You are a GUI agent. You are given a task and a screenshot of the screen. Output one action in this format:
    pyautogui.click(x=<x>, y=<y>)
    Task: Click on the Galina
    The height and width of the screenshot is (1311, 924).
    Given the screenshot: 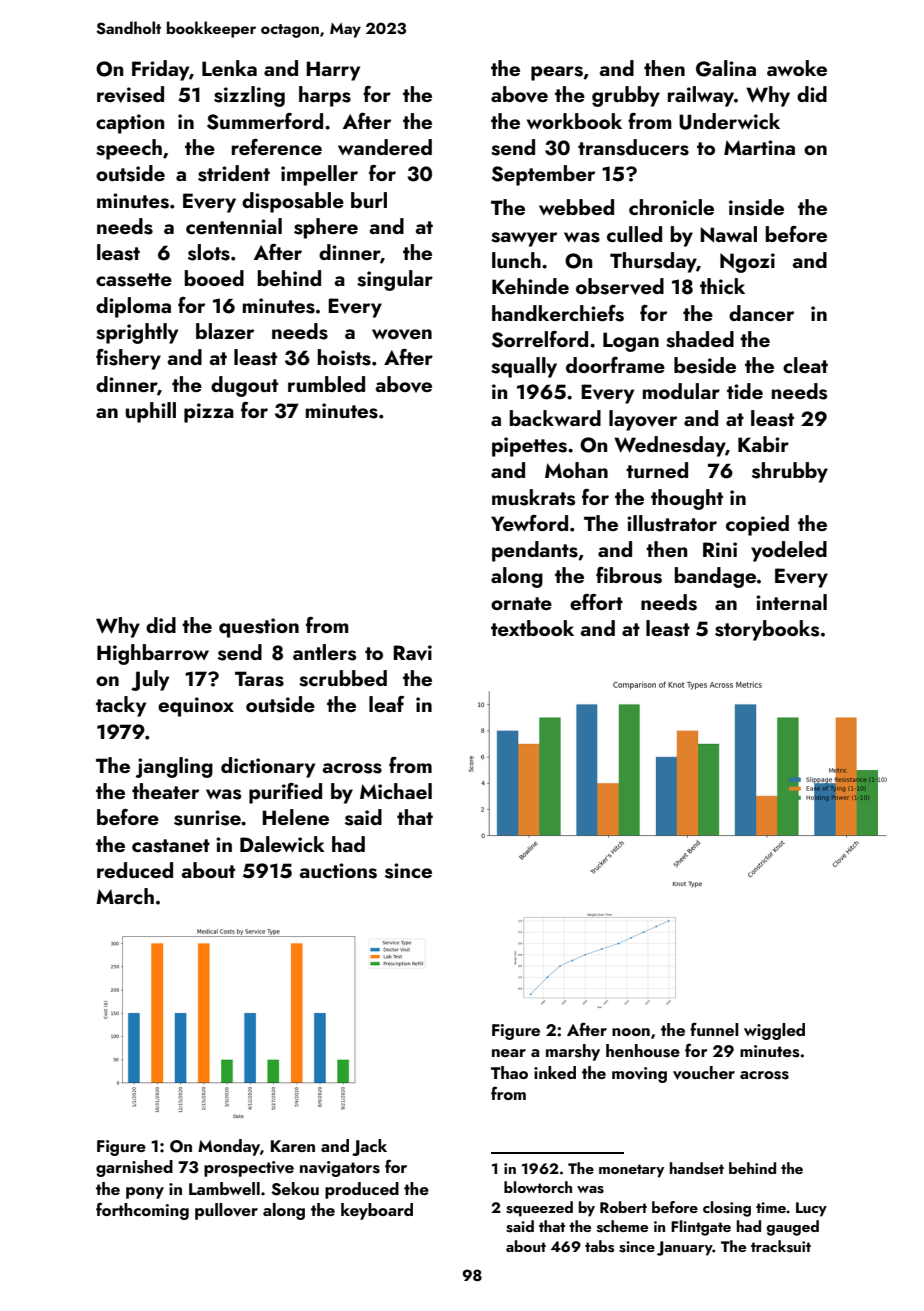 What is the action you would take?
    pyautogui.click(x=726, y=68)
